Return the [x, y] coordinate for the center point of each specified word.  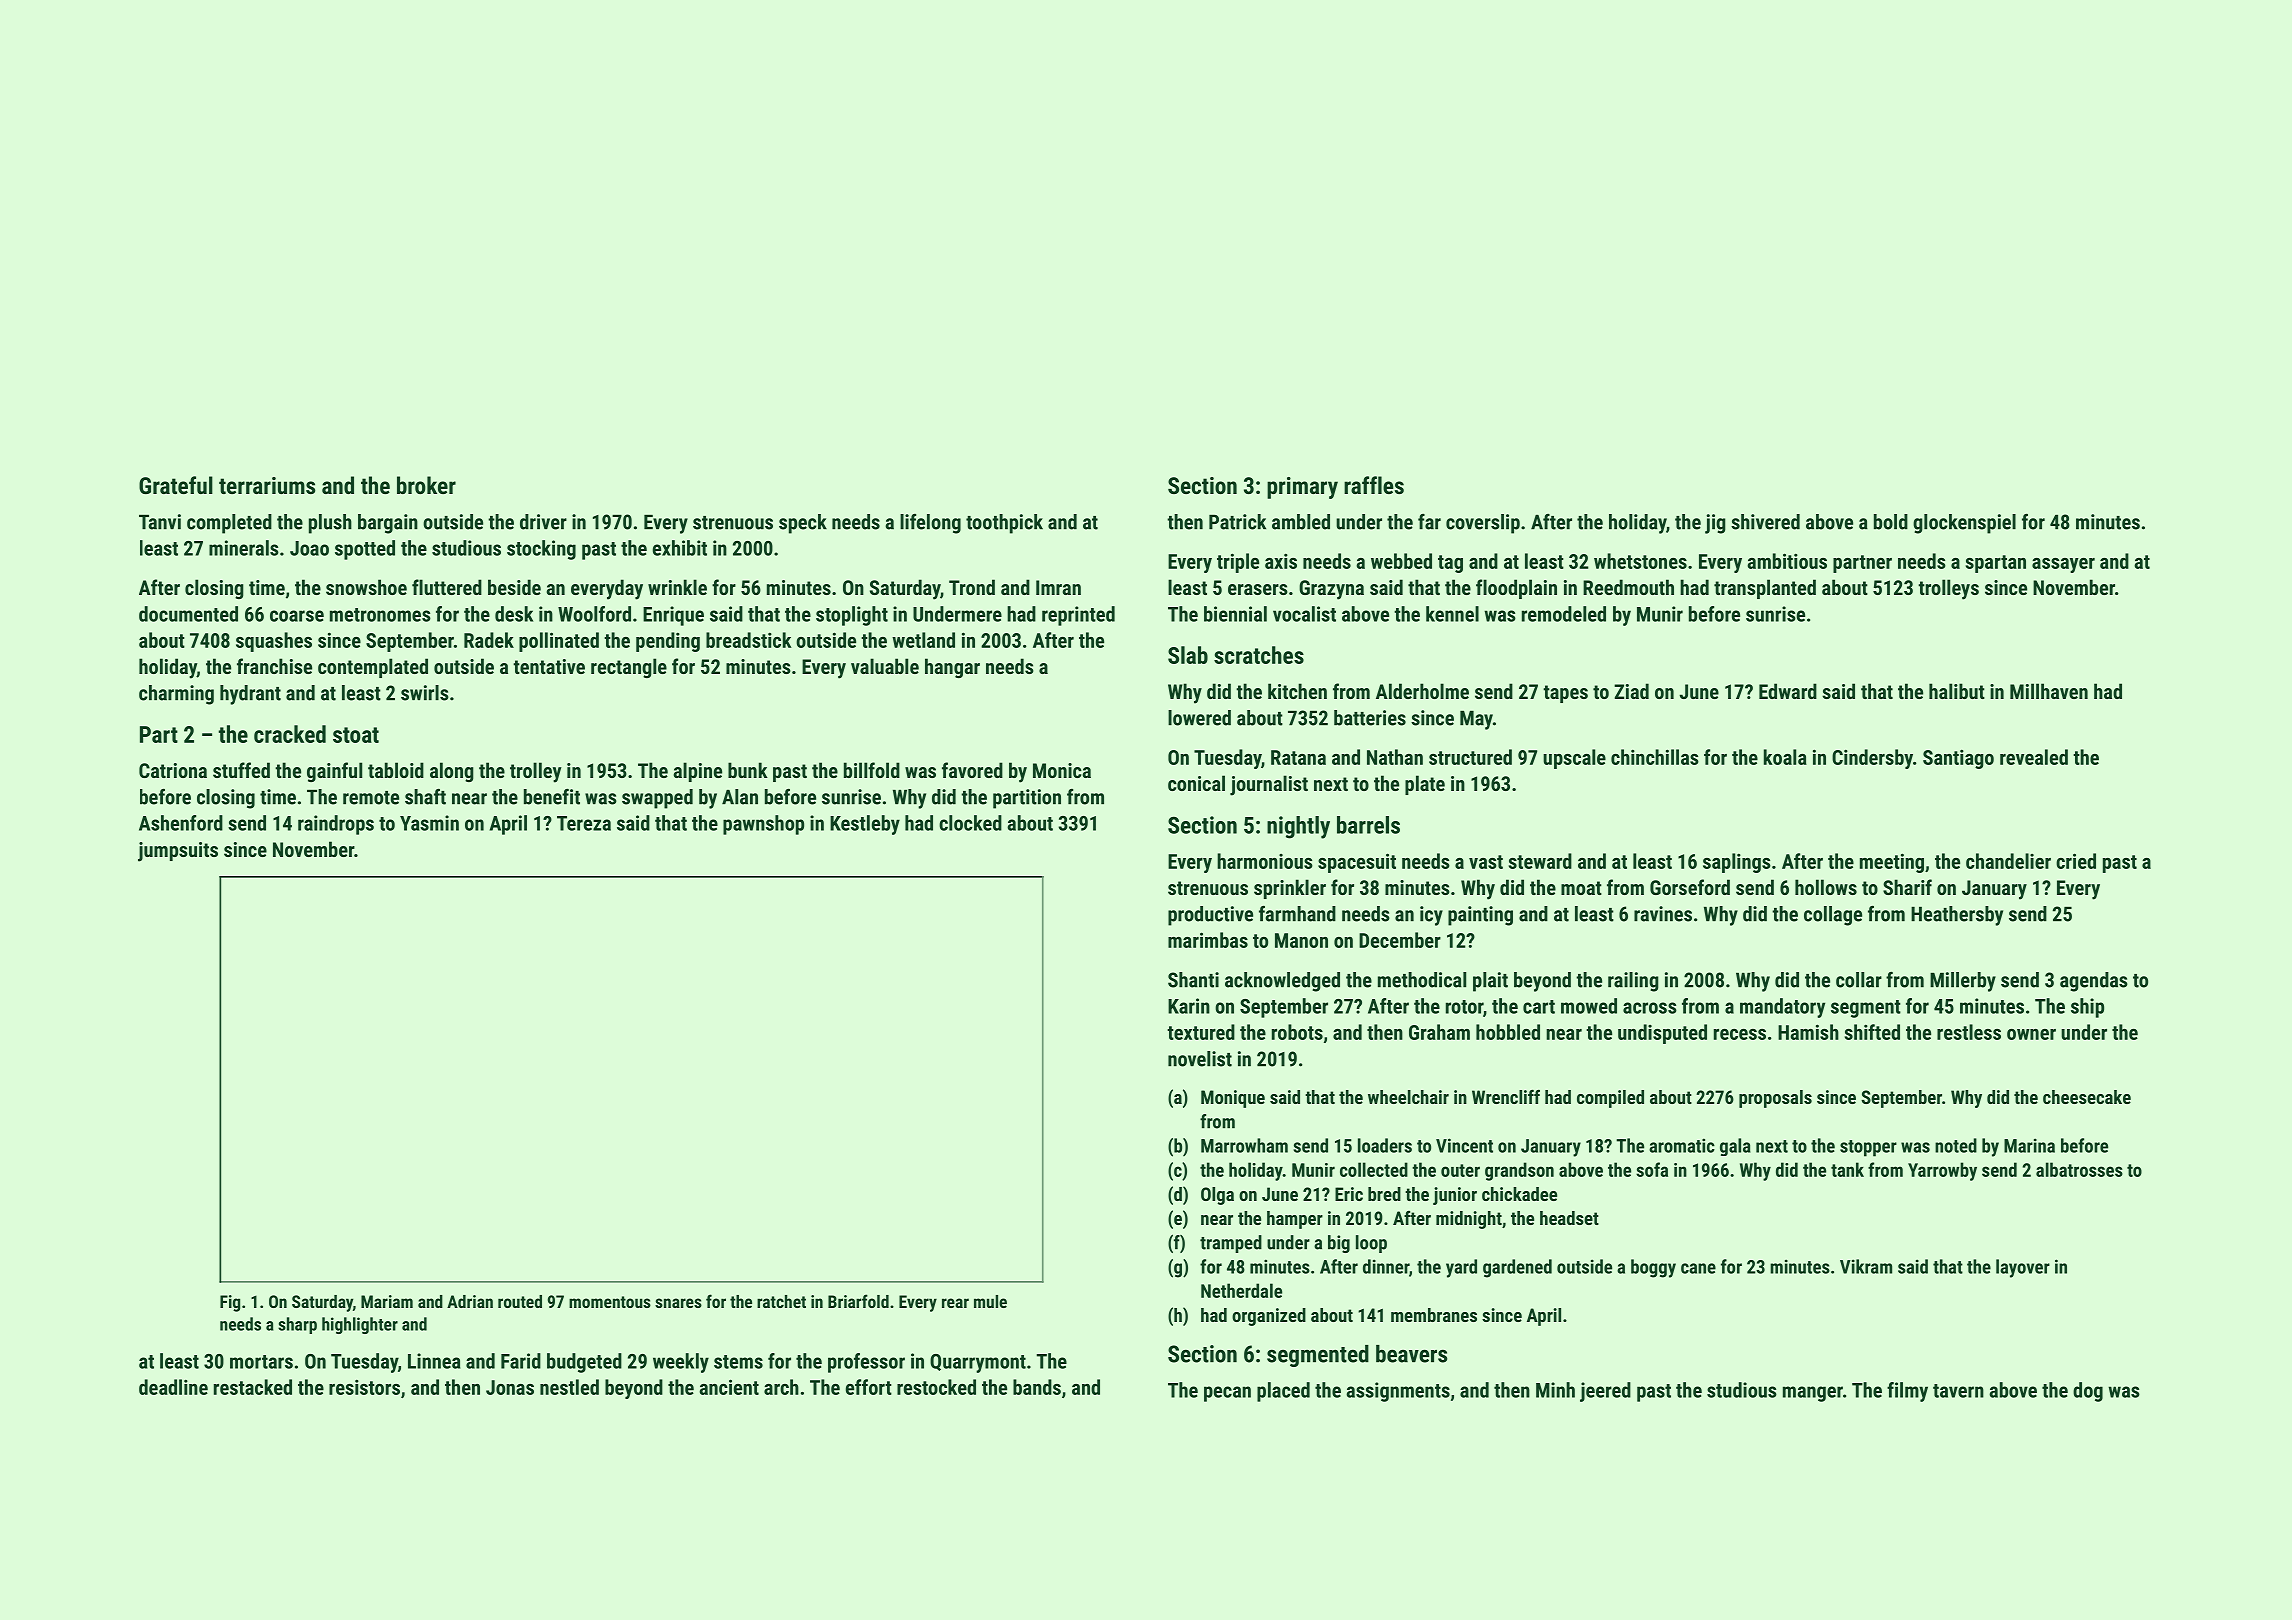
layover [2023, 1268]
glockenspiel [1964, 524]
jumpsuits [178, 852]
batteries [1370, 718]
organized [1269, 1317]
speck [803, 524]
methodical [1422, 980]
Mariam [387, 1301]
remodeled [1564, 614]
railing [1633, 982]
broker [426, 485]
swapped [657, 799]
